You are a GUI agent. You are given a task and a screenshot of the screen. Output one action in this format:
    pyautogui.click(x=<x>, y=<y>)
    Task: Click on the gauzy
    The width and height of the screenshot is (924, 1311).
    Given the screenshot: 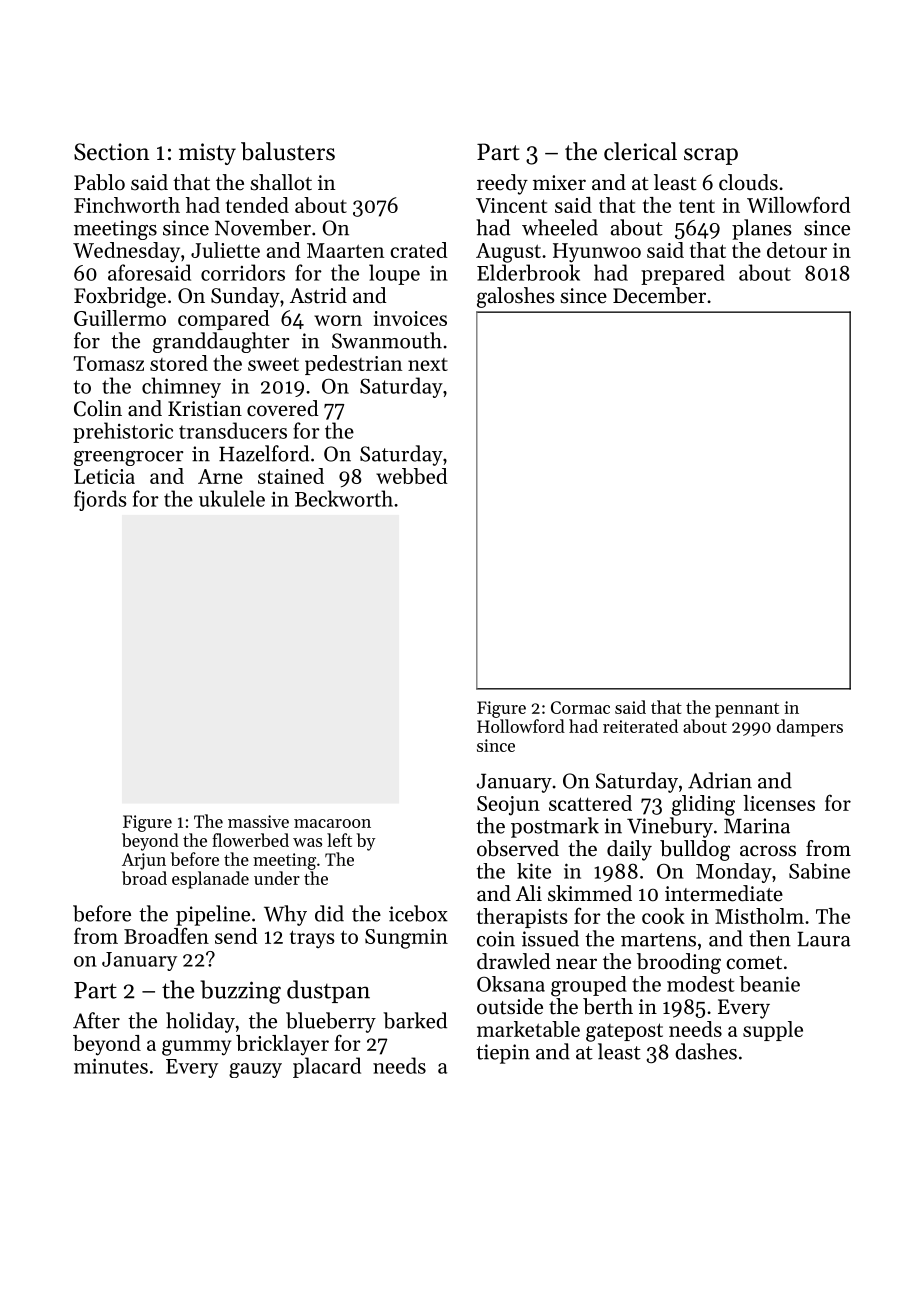 What is the action you would take?
    pyautogui.click(x=255, y=1070)
